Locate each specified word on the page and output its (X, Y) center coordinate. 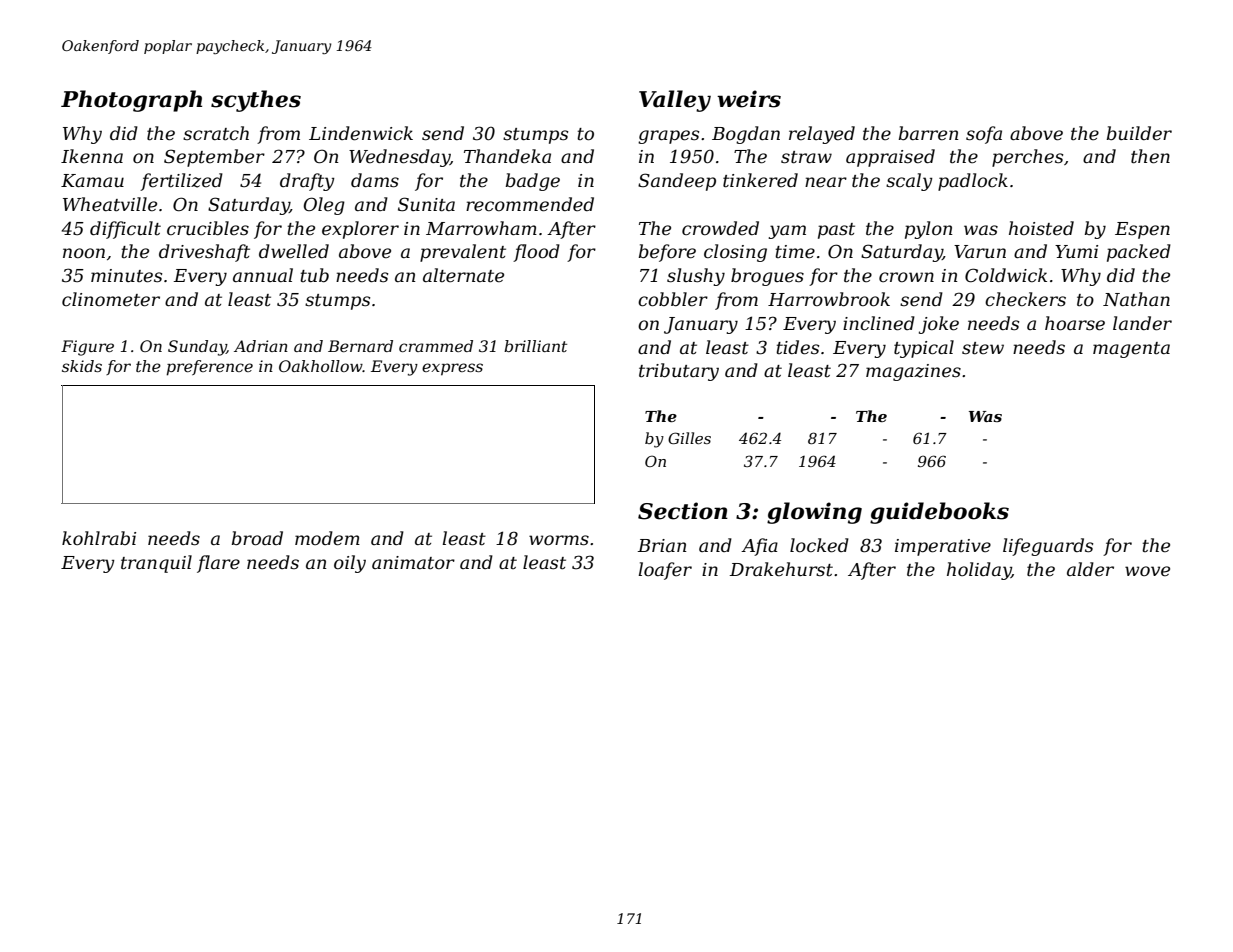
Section (683, 511)
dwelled (294, 251)
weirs (749, 99)
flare (218, 564)
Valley (675, 101)
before (667, 253)
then (1150, 156)
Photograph (131, 101)
